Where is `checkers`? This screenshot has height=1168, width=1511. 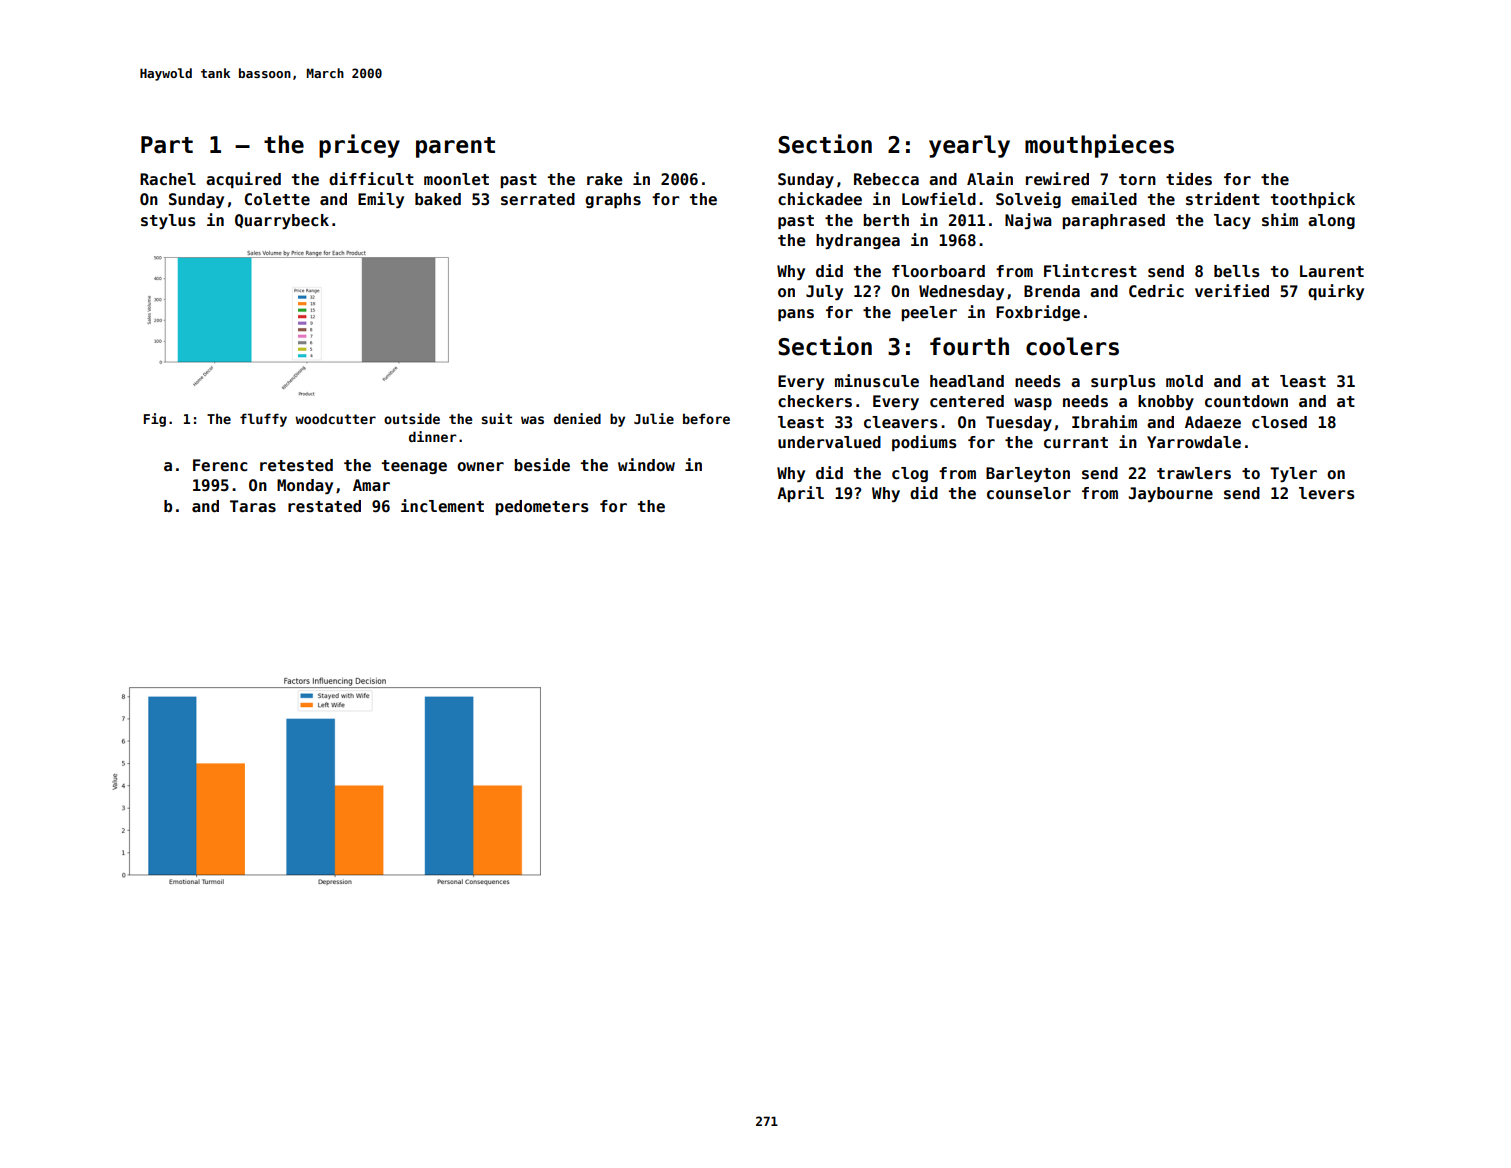
checkers is located at coordinates (815, 401).
